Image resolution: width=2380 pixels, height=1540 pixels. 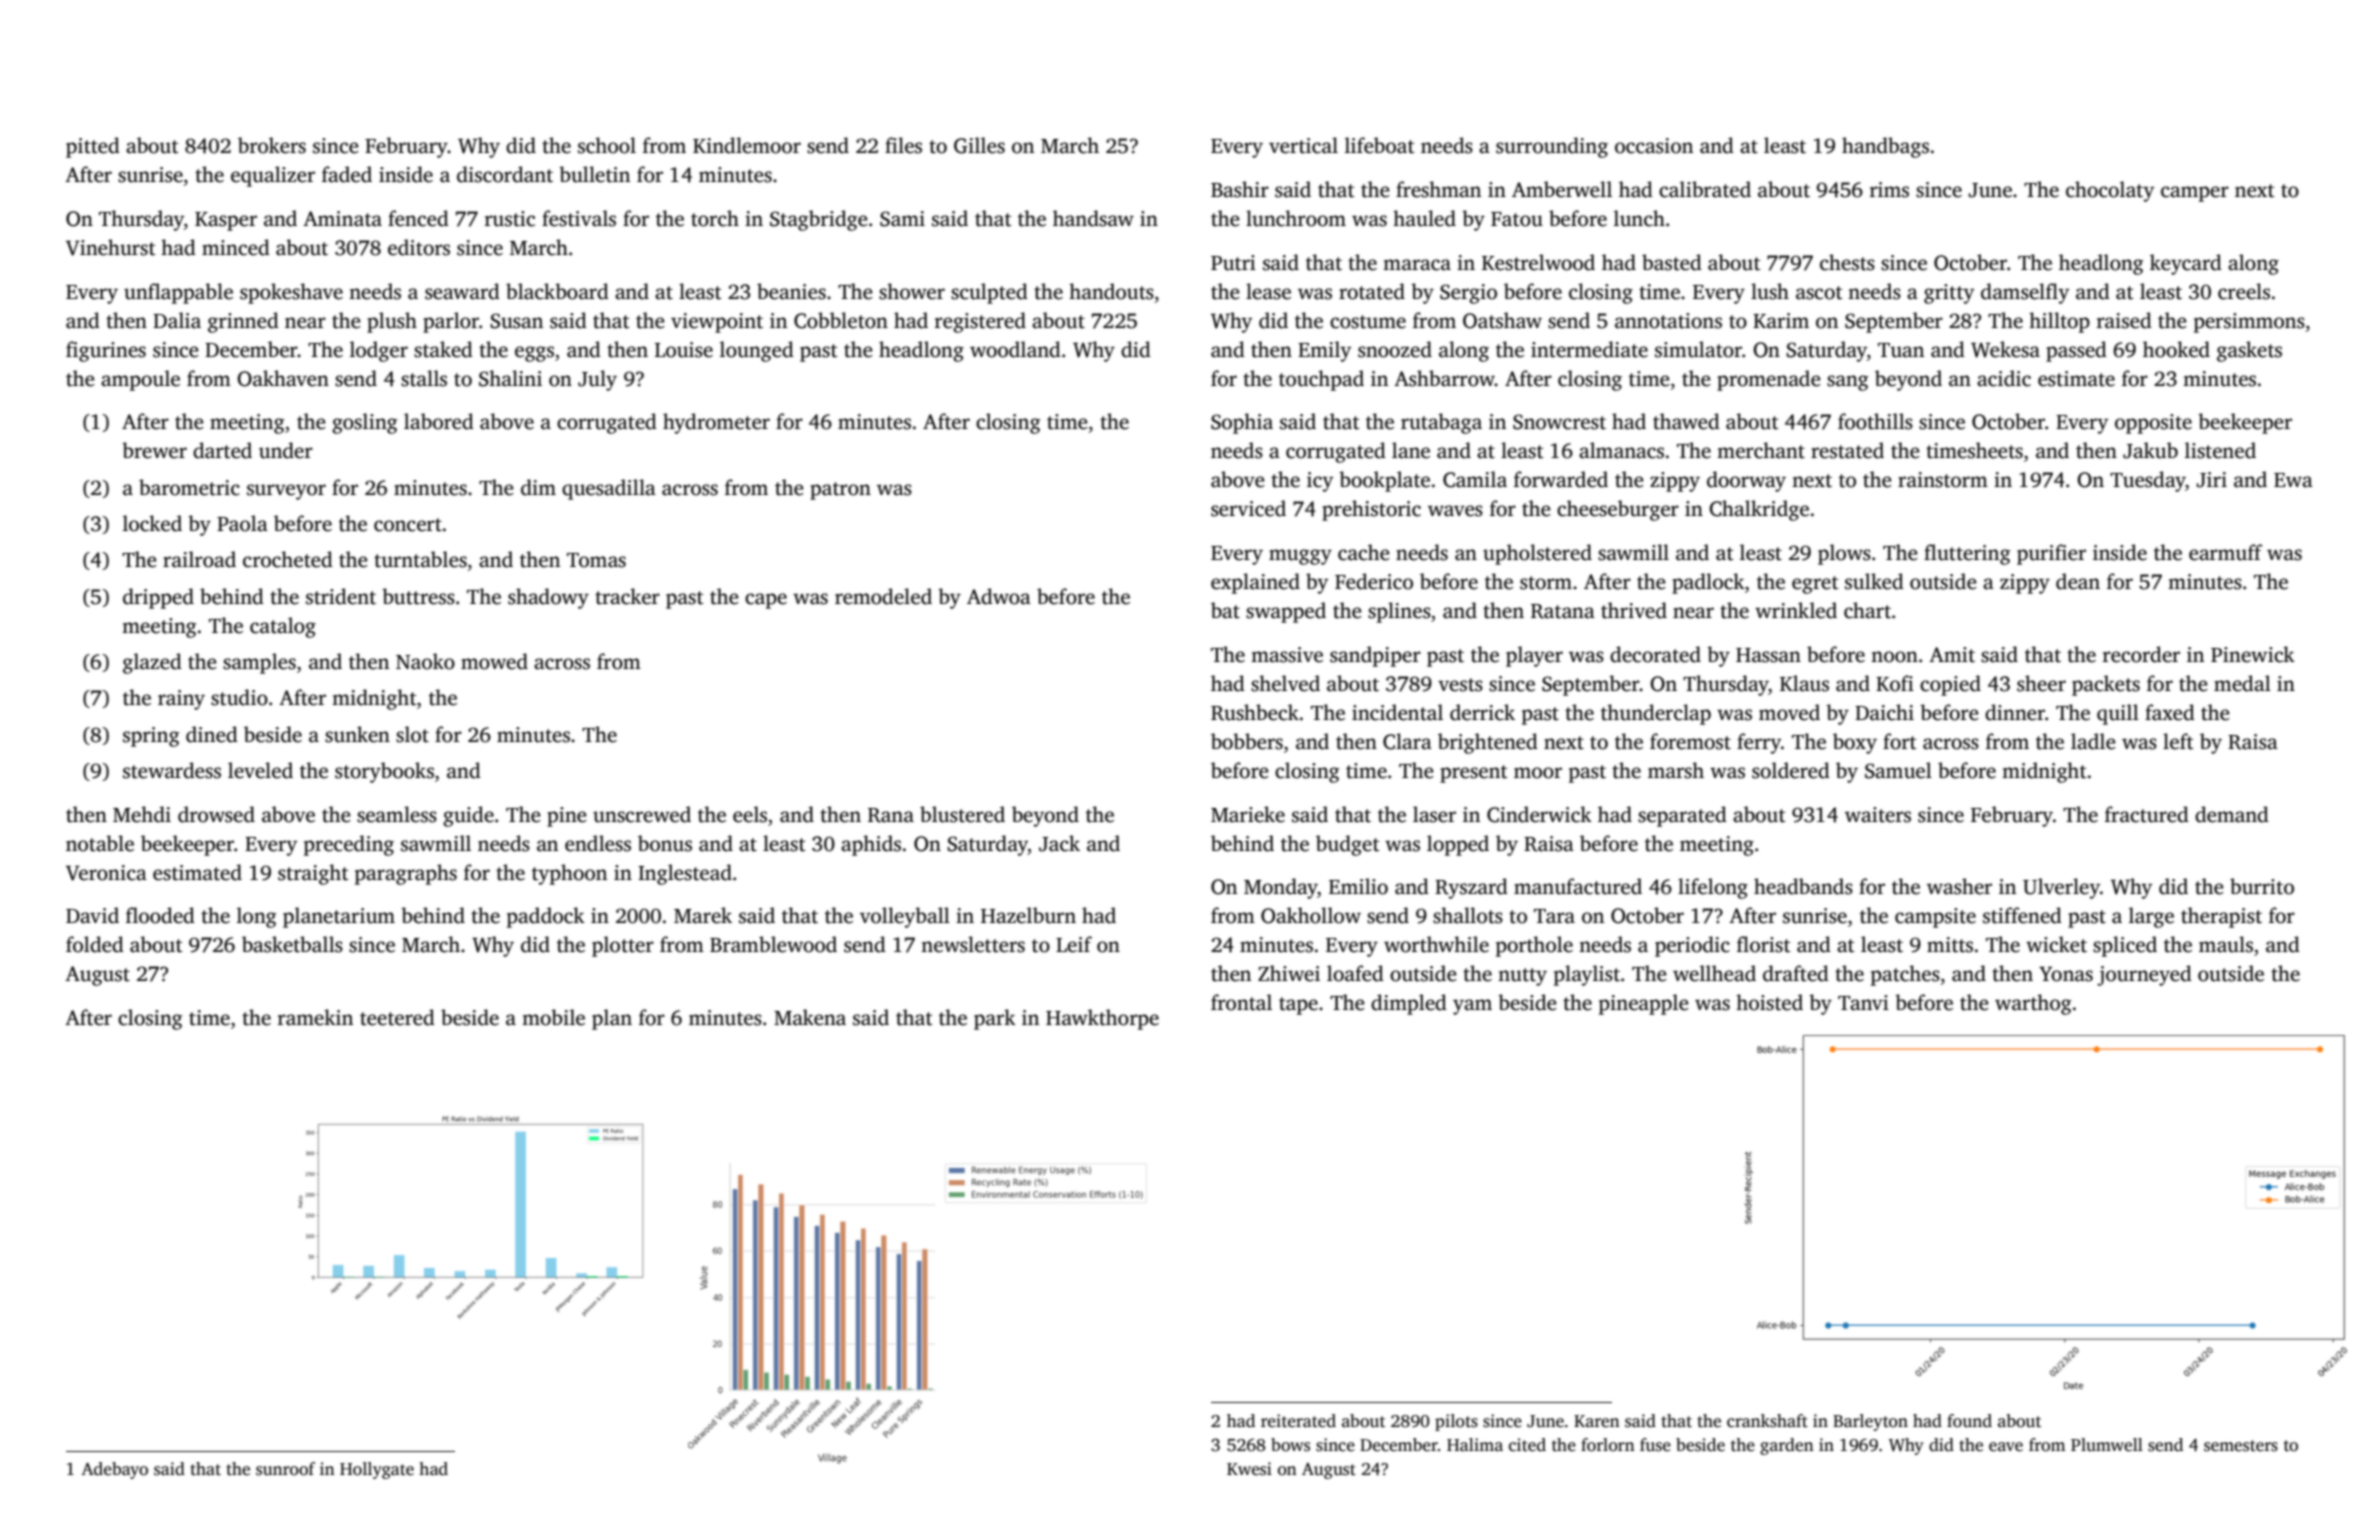 What do you see at coordinates (1303, 145) in the image?
I see `vertical` at bounding box center [1303, 145].
